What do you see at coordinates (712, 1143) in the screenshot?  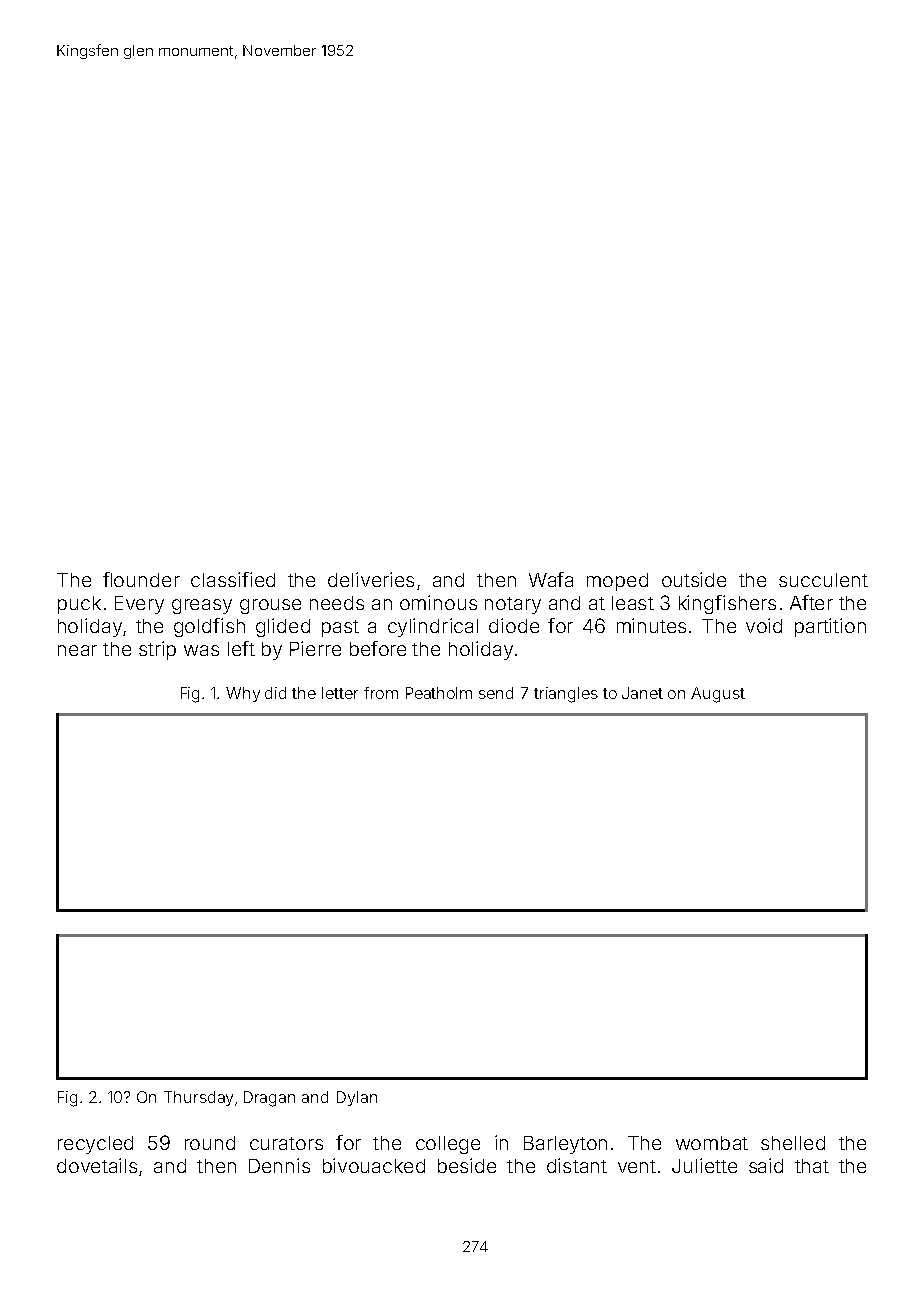 I see `wombat` at bounding box center [712, 1143].
